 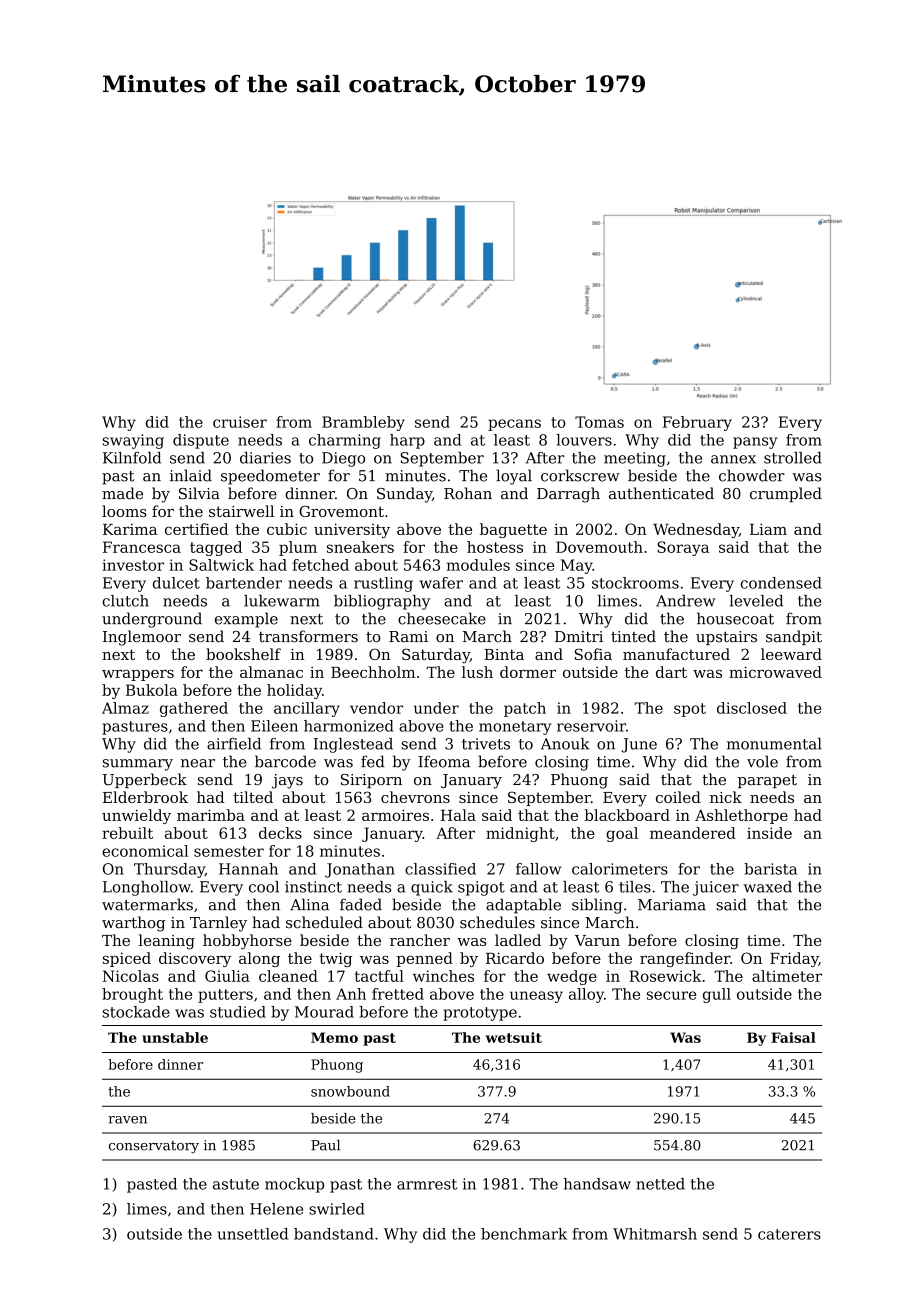 What do you see at coordinates (167, 942) in the document?
I see `leaning` at bounding box center [167, 942].
